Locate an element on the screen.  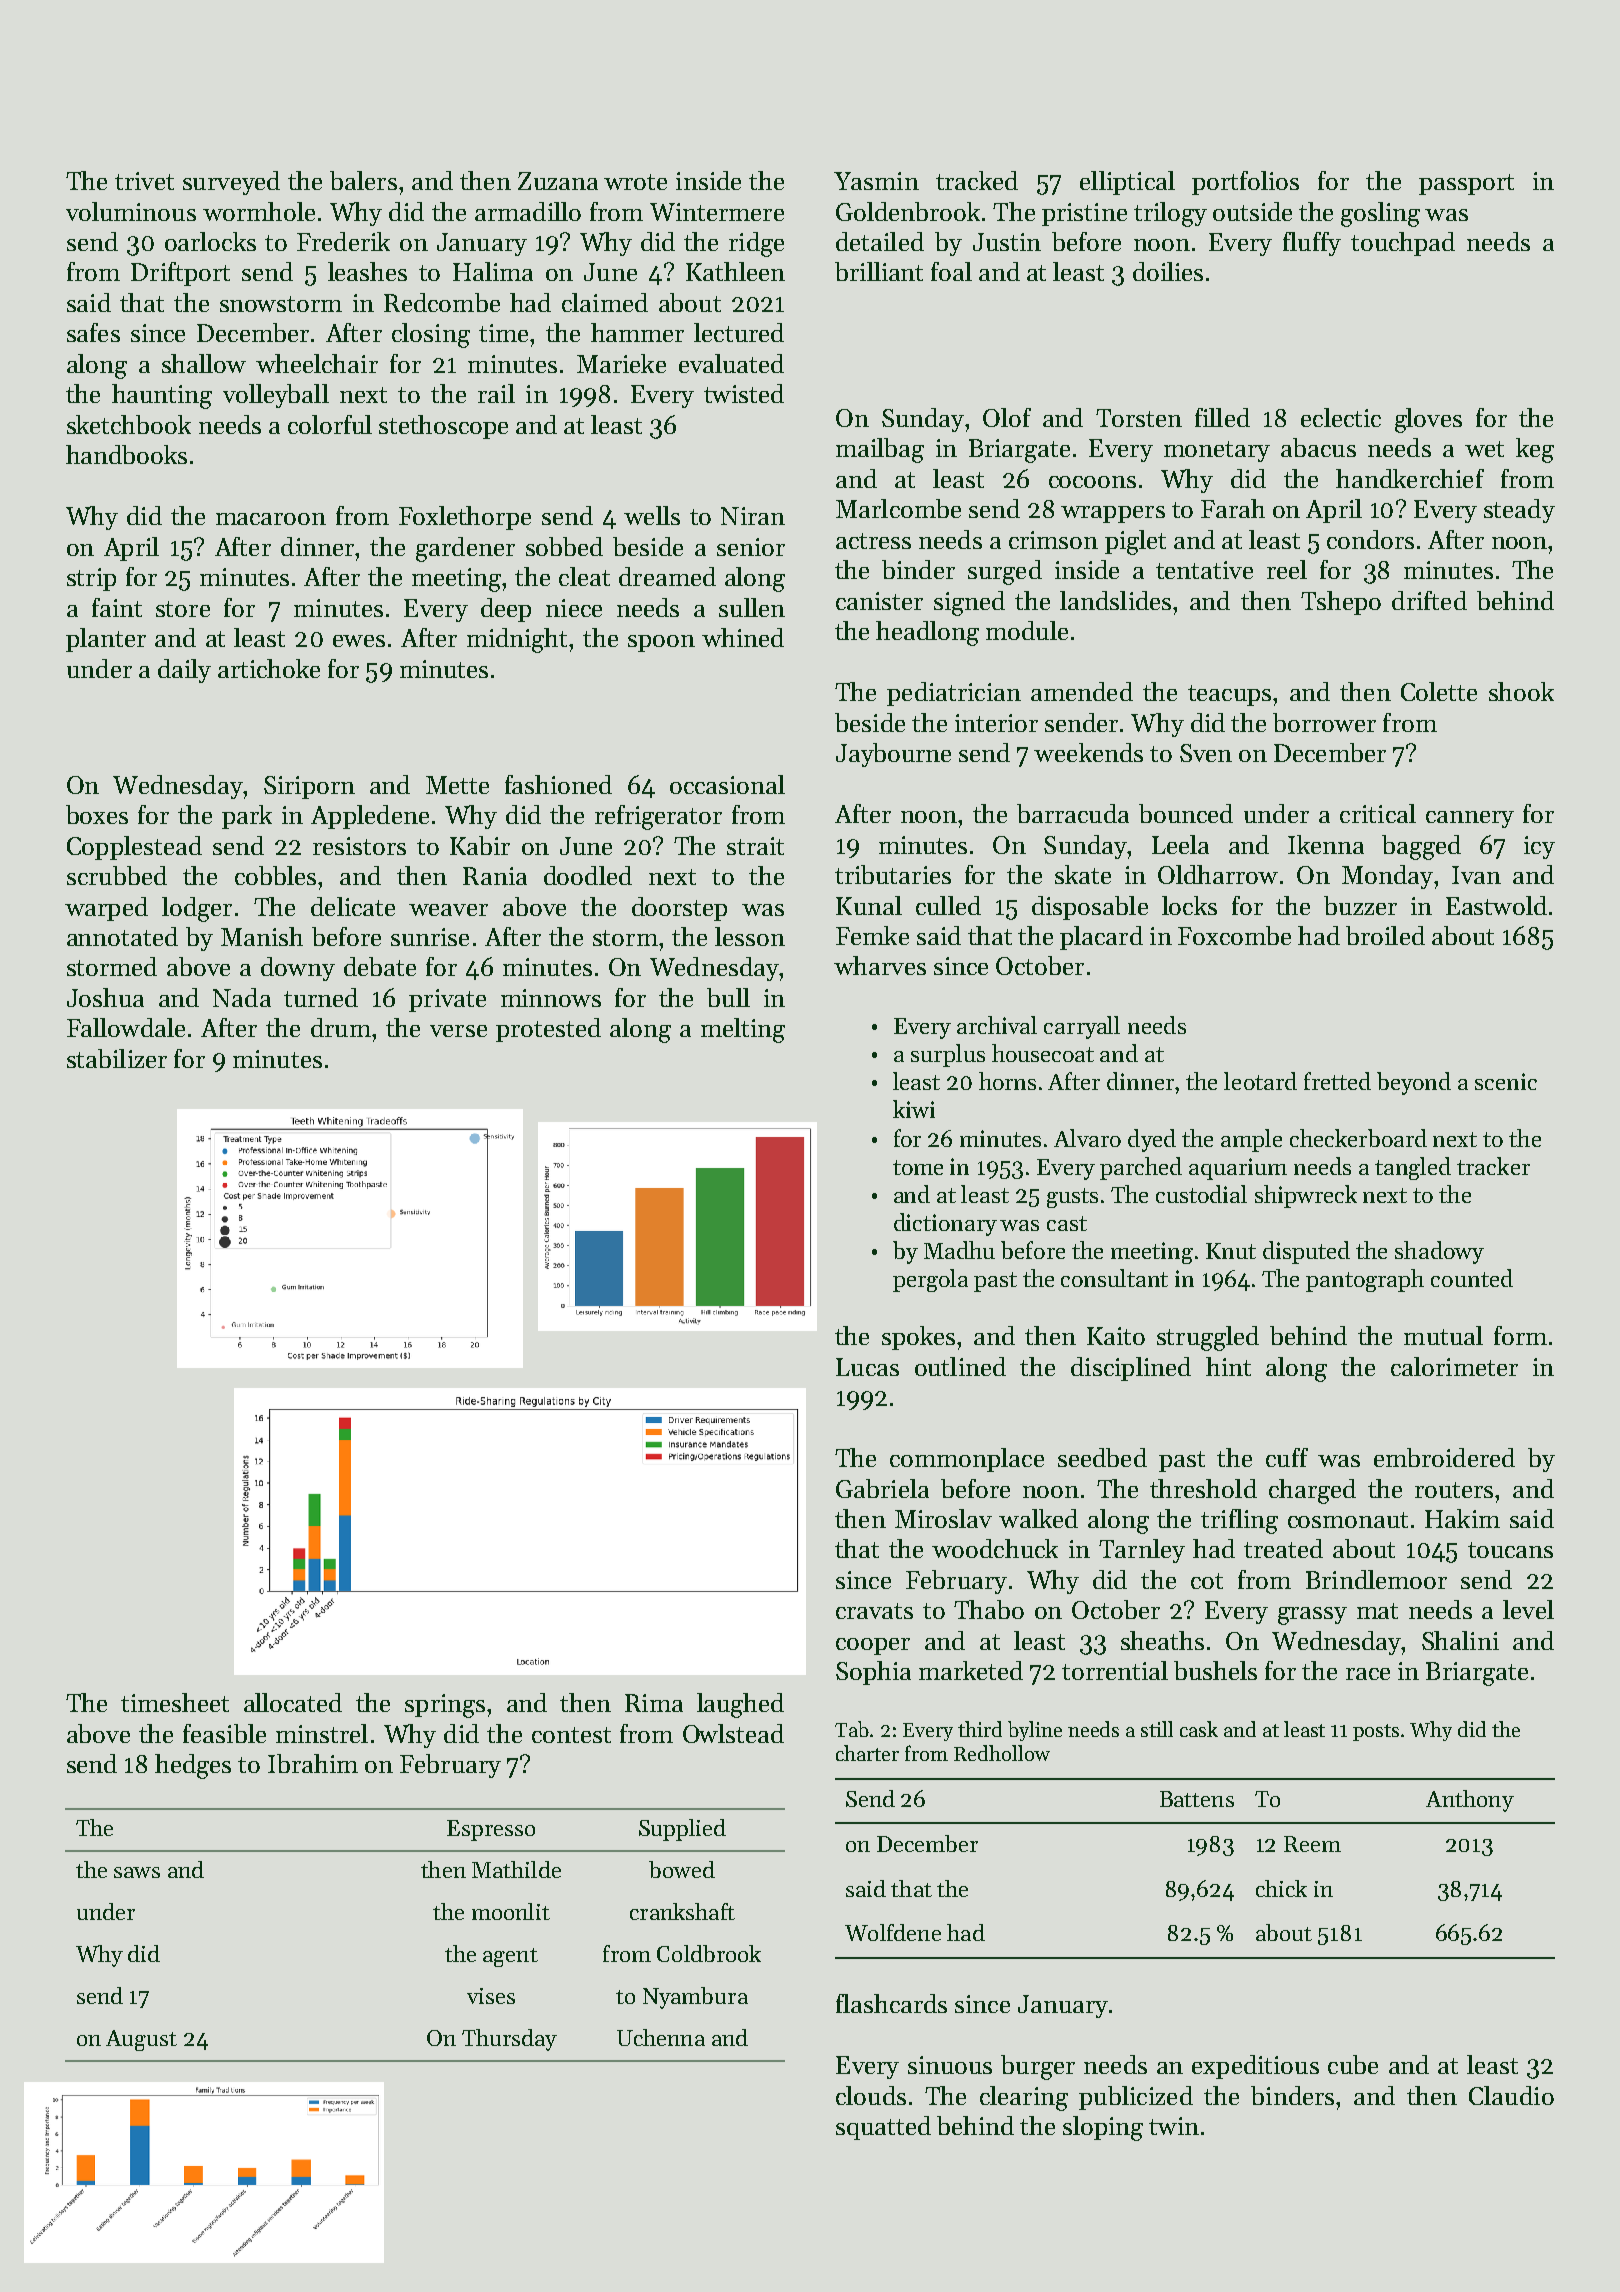
macaroon is located at coordinates (271, 519).
